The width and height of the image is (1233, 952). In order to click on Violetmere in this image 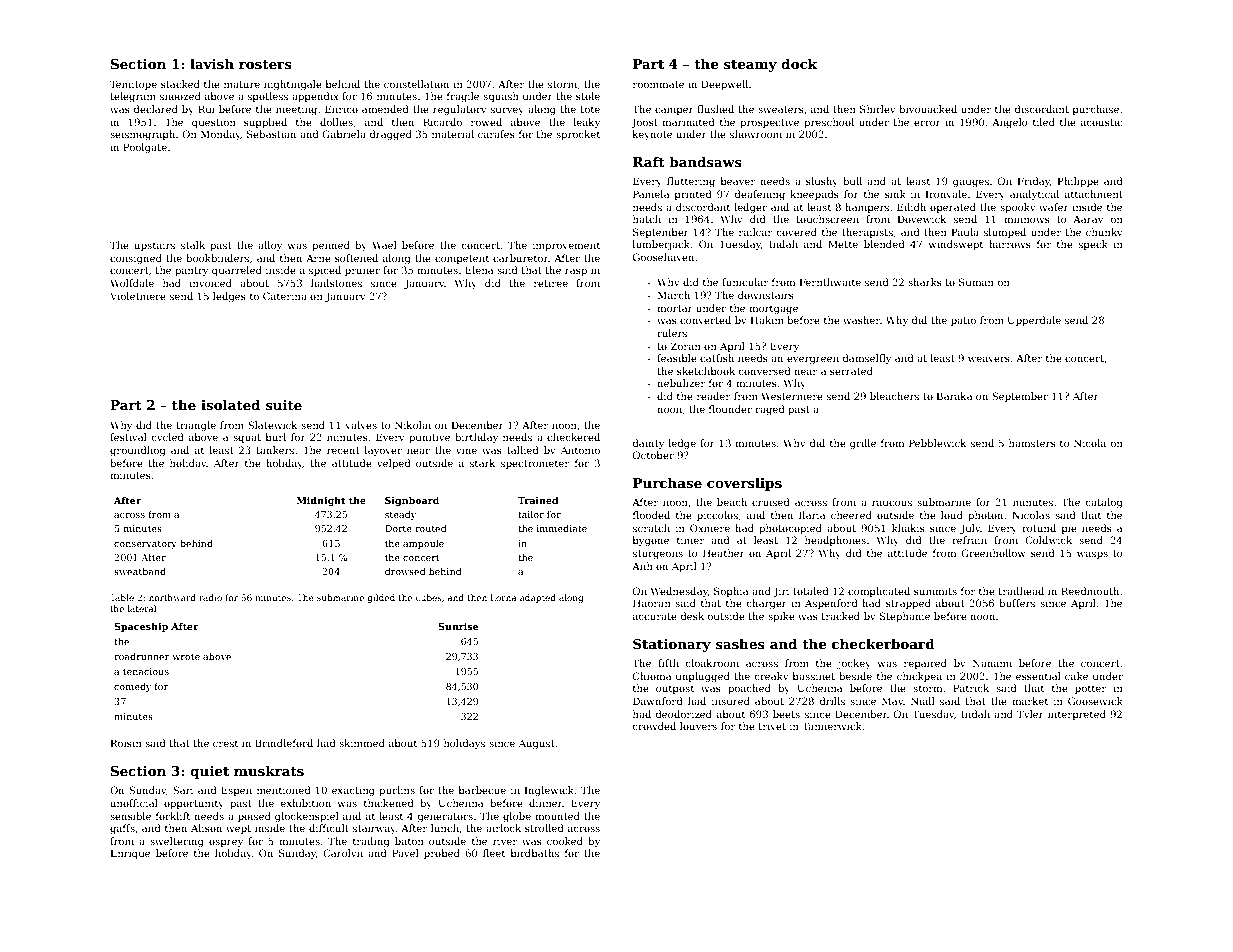, I will do `click(138, 296)`.
